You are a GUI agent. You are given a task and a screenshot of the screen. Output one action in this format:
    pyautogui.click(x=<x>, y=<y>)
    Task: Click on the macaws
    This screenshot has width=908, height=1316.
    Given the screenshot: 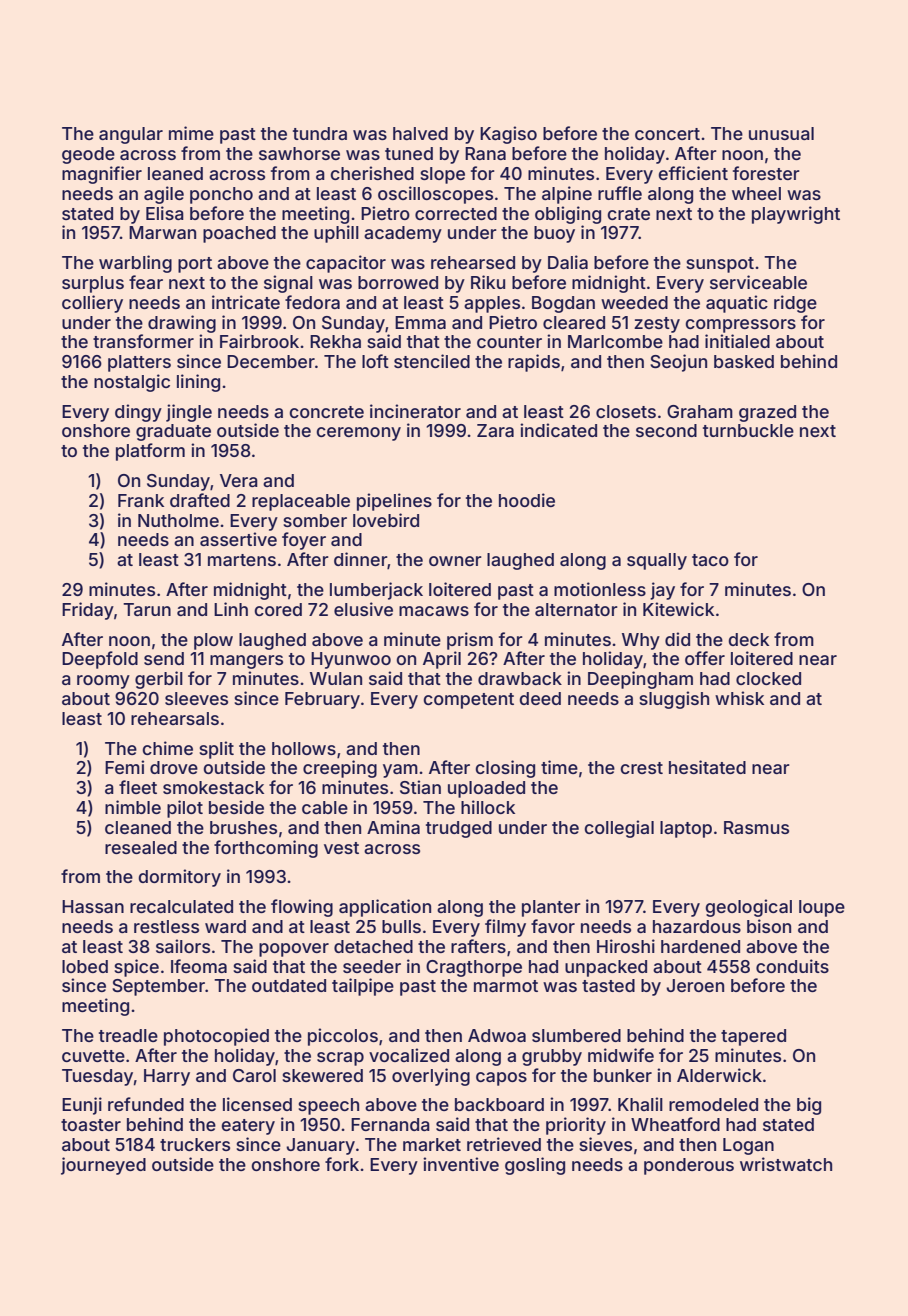 What is the action you would take?
    pyautogui.click(x=434, y=611)
